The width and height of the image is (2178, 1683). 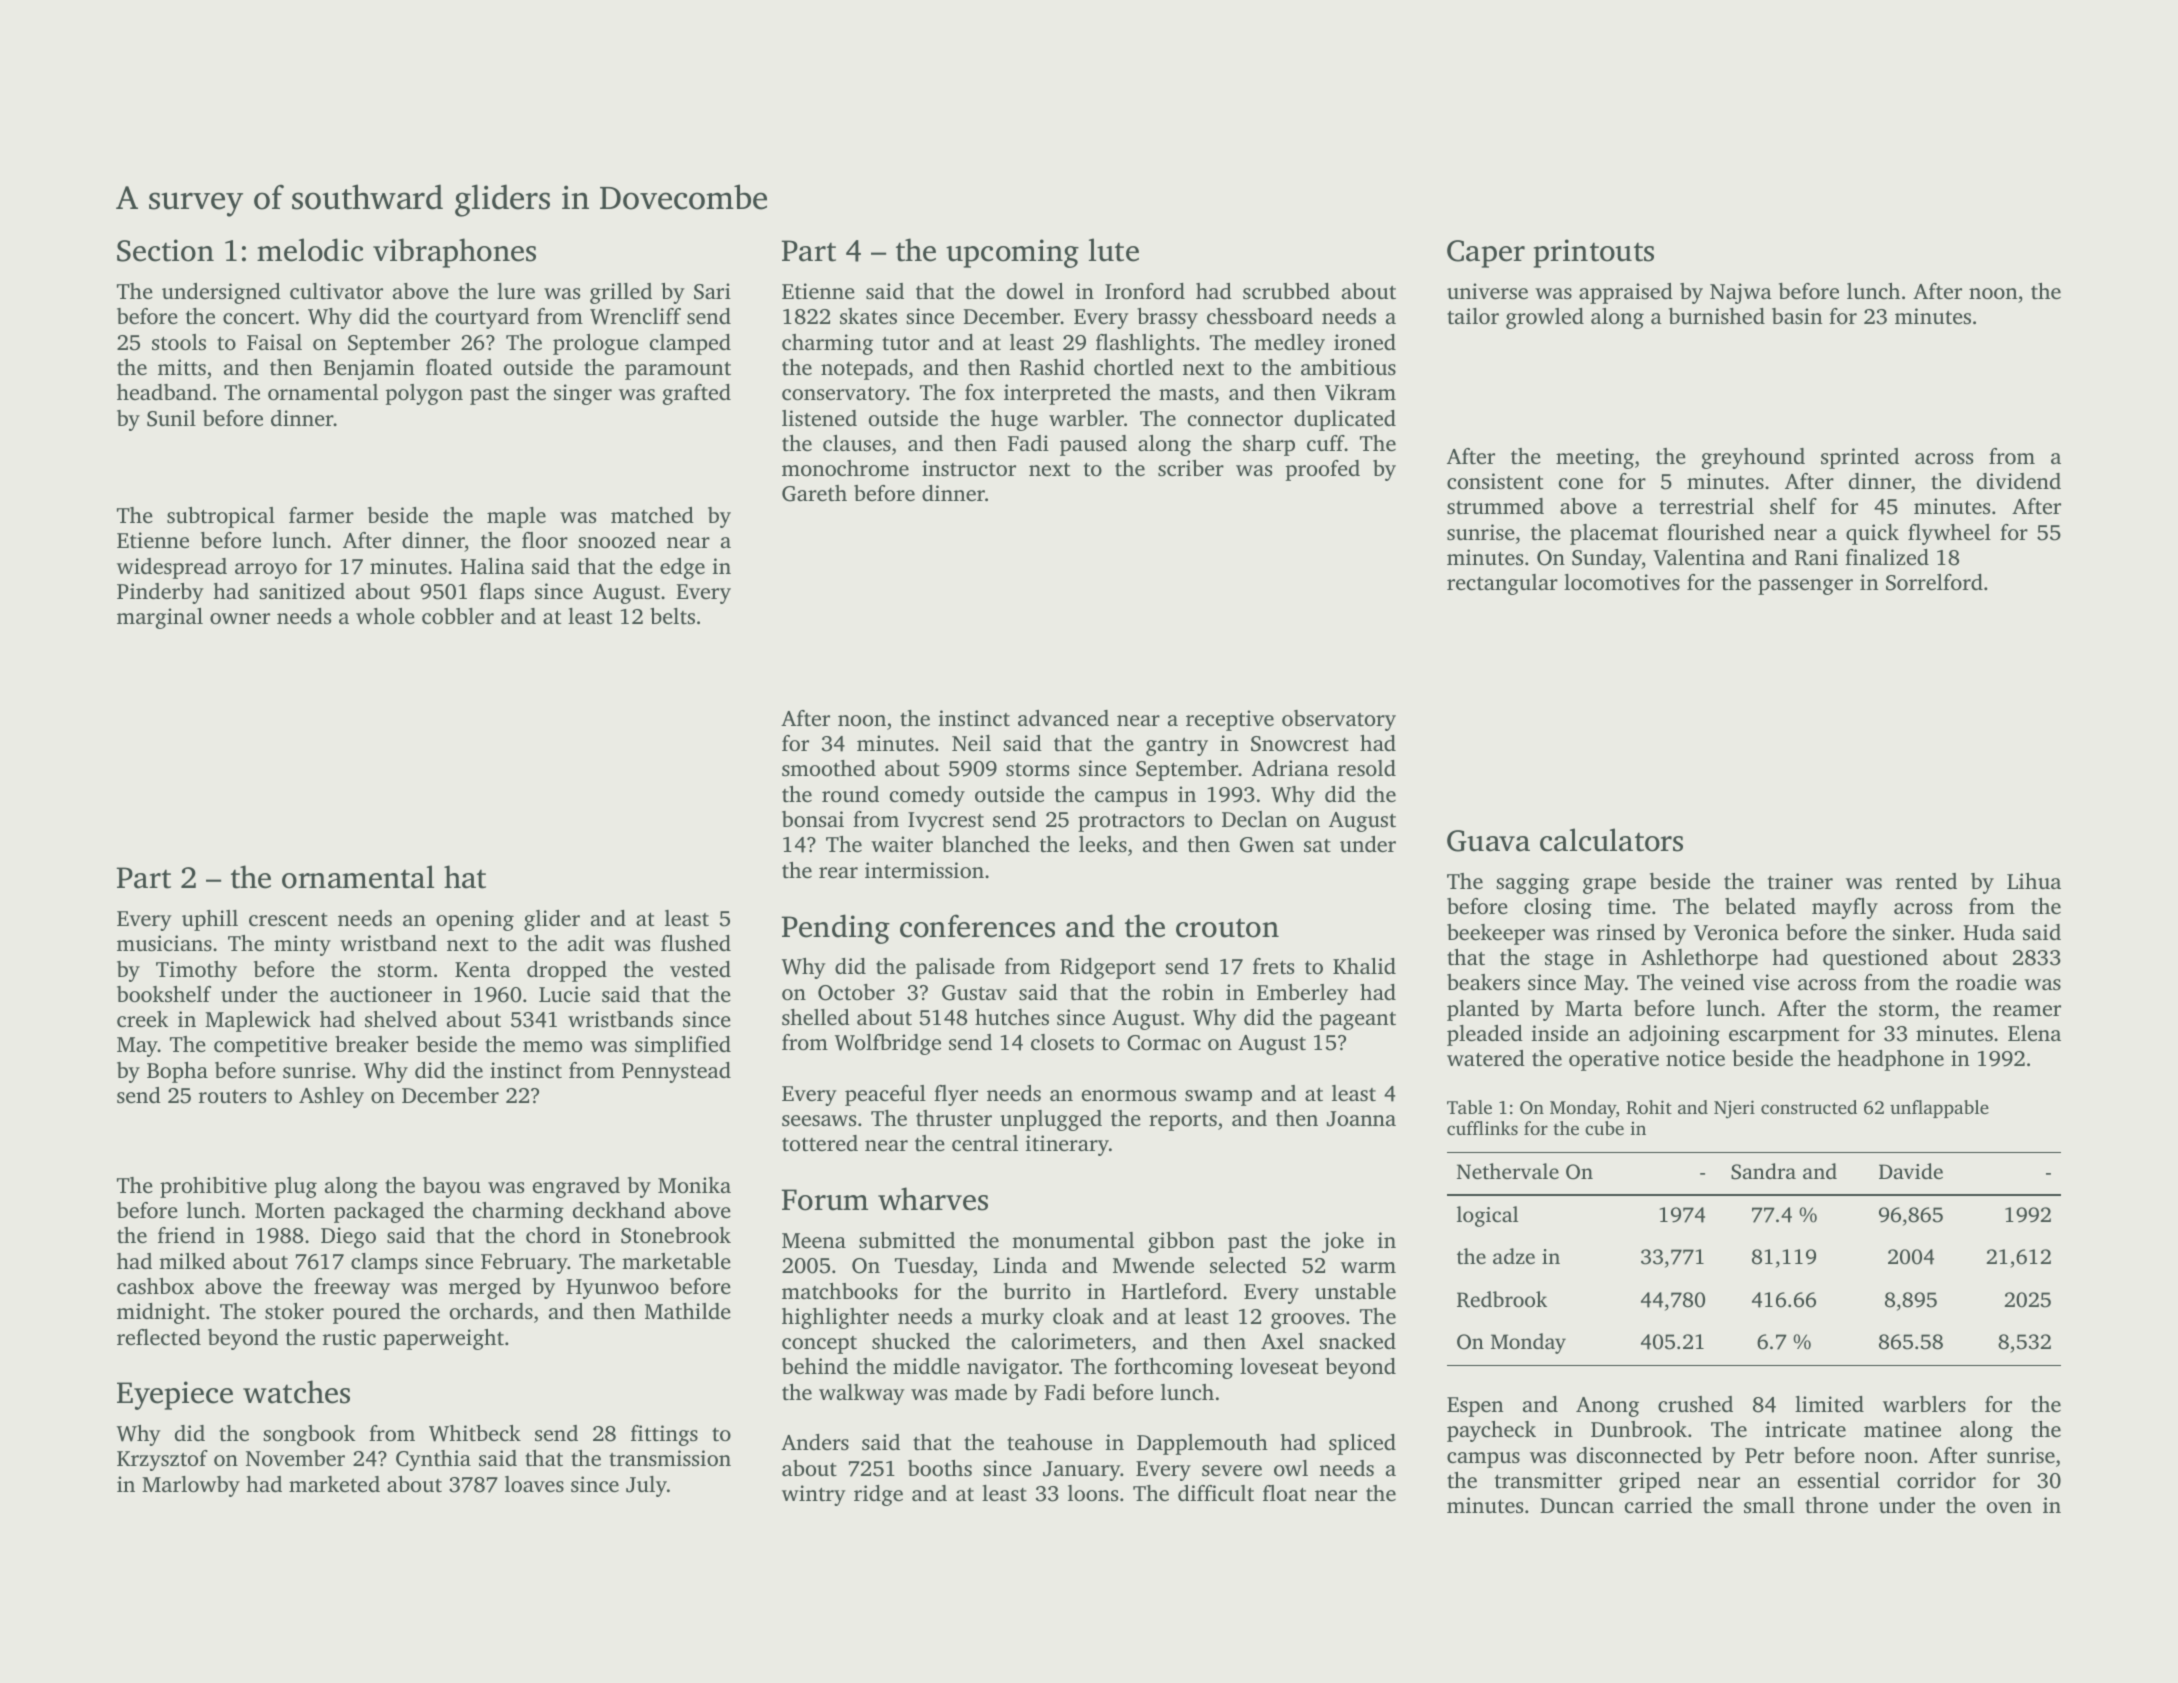 I want to click on matinee, so click(x=1902, y=1429).
